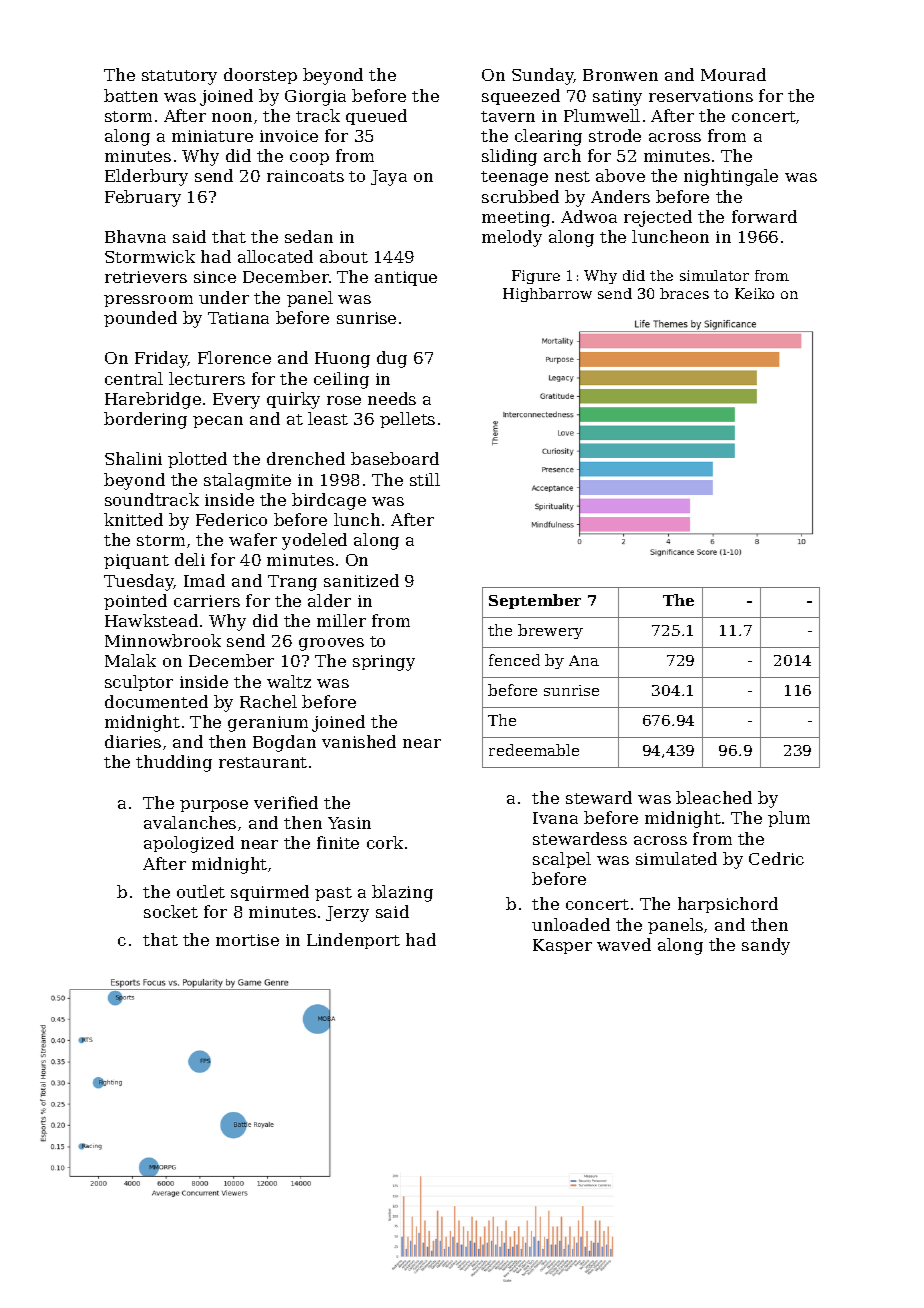 This screenshot has height=1308, width=924. Describe the element at coordinates (547, 295) in the screenshot. I see `Highbarrow` at that location.
